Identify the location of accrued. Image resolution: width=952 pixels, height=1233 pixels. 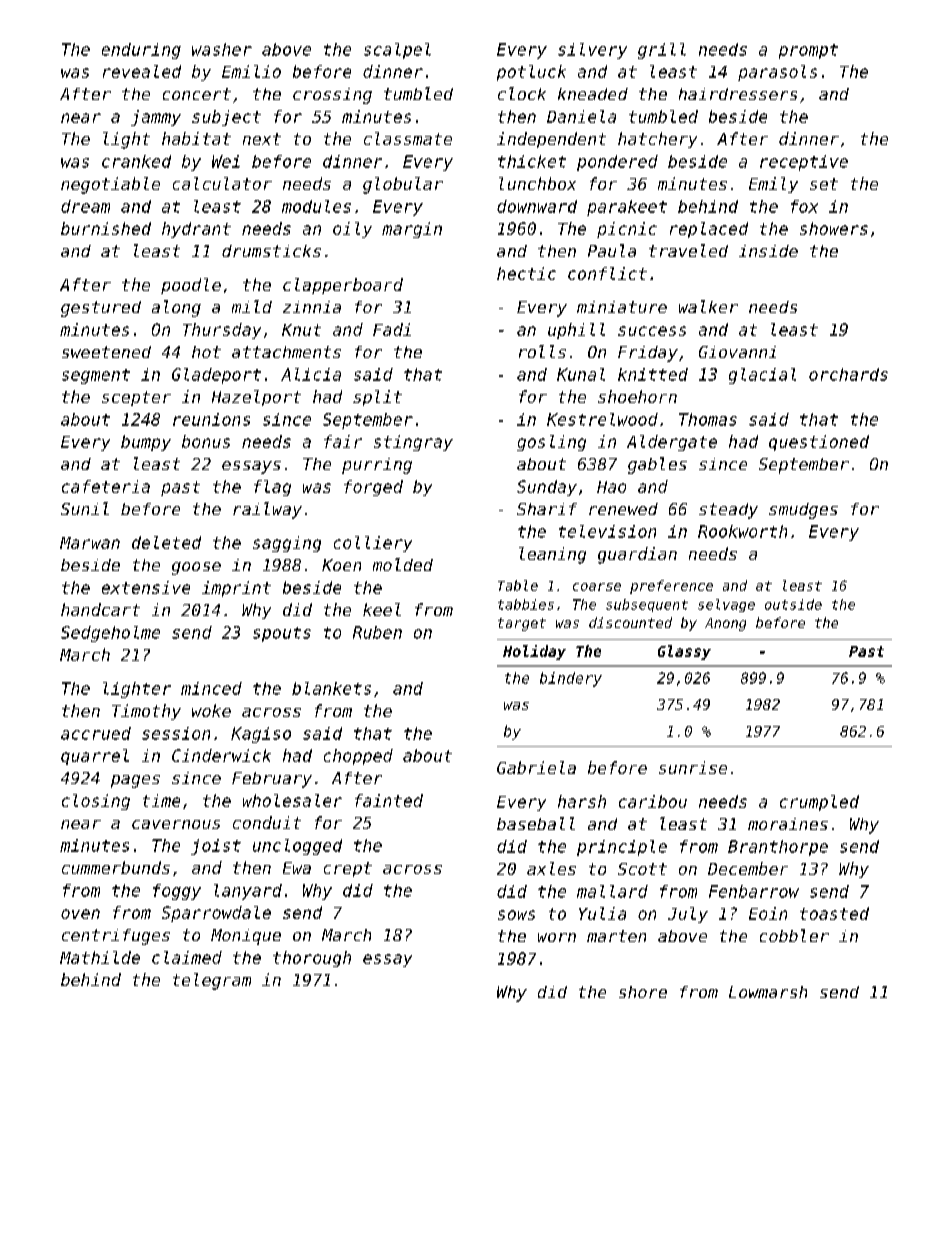
(96, 733).
